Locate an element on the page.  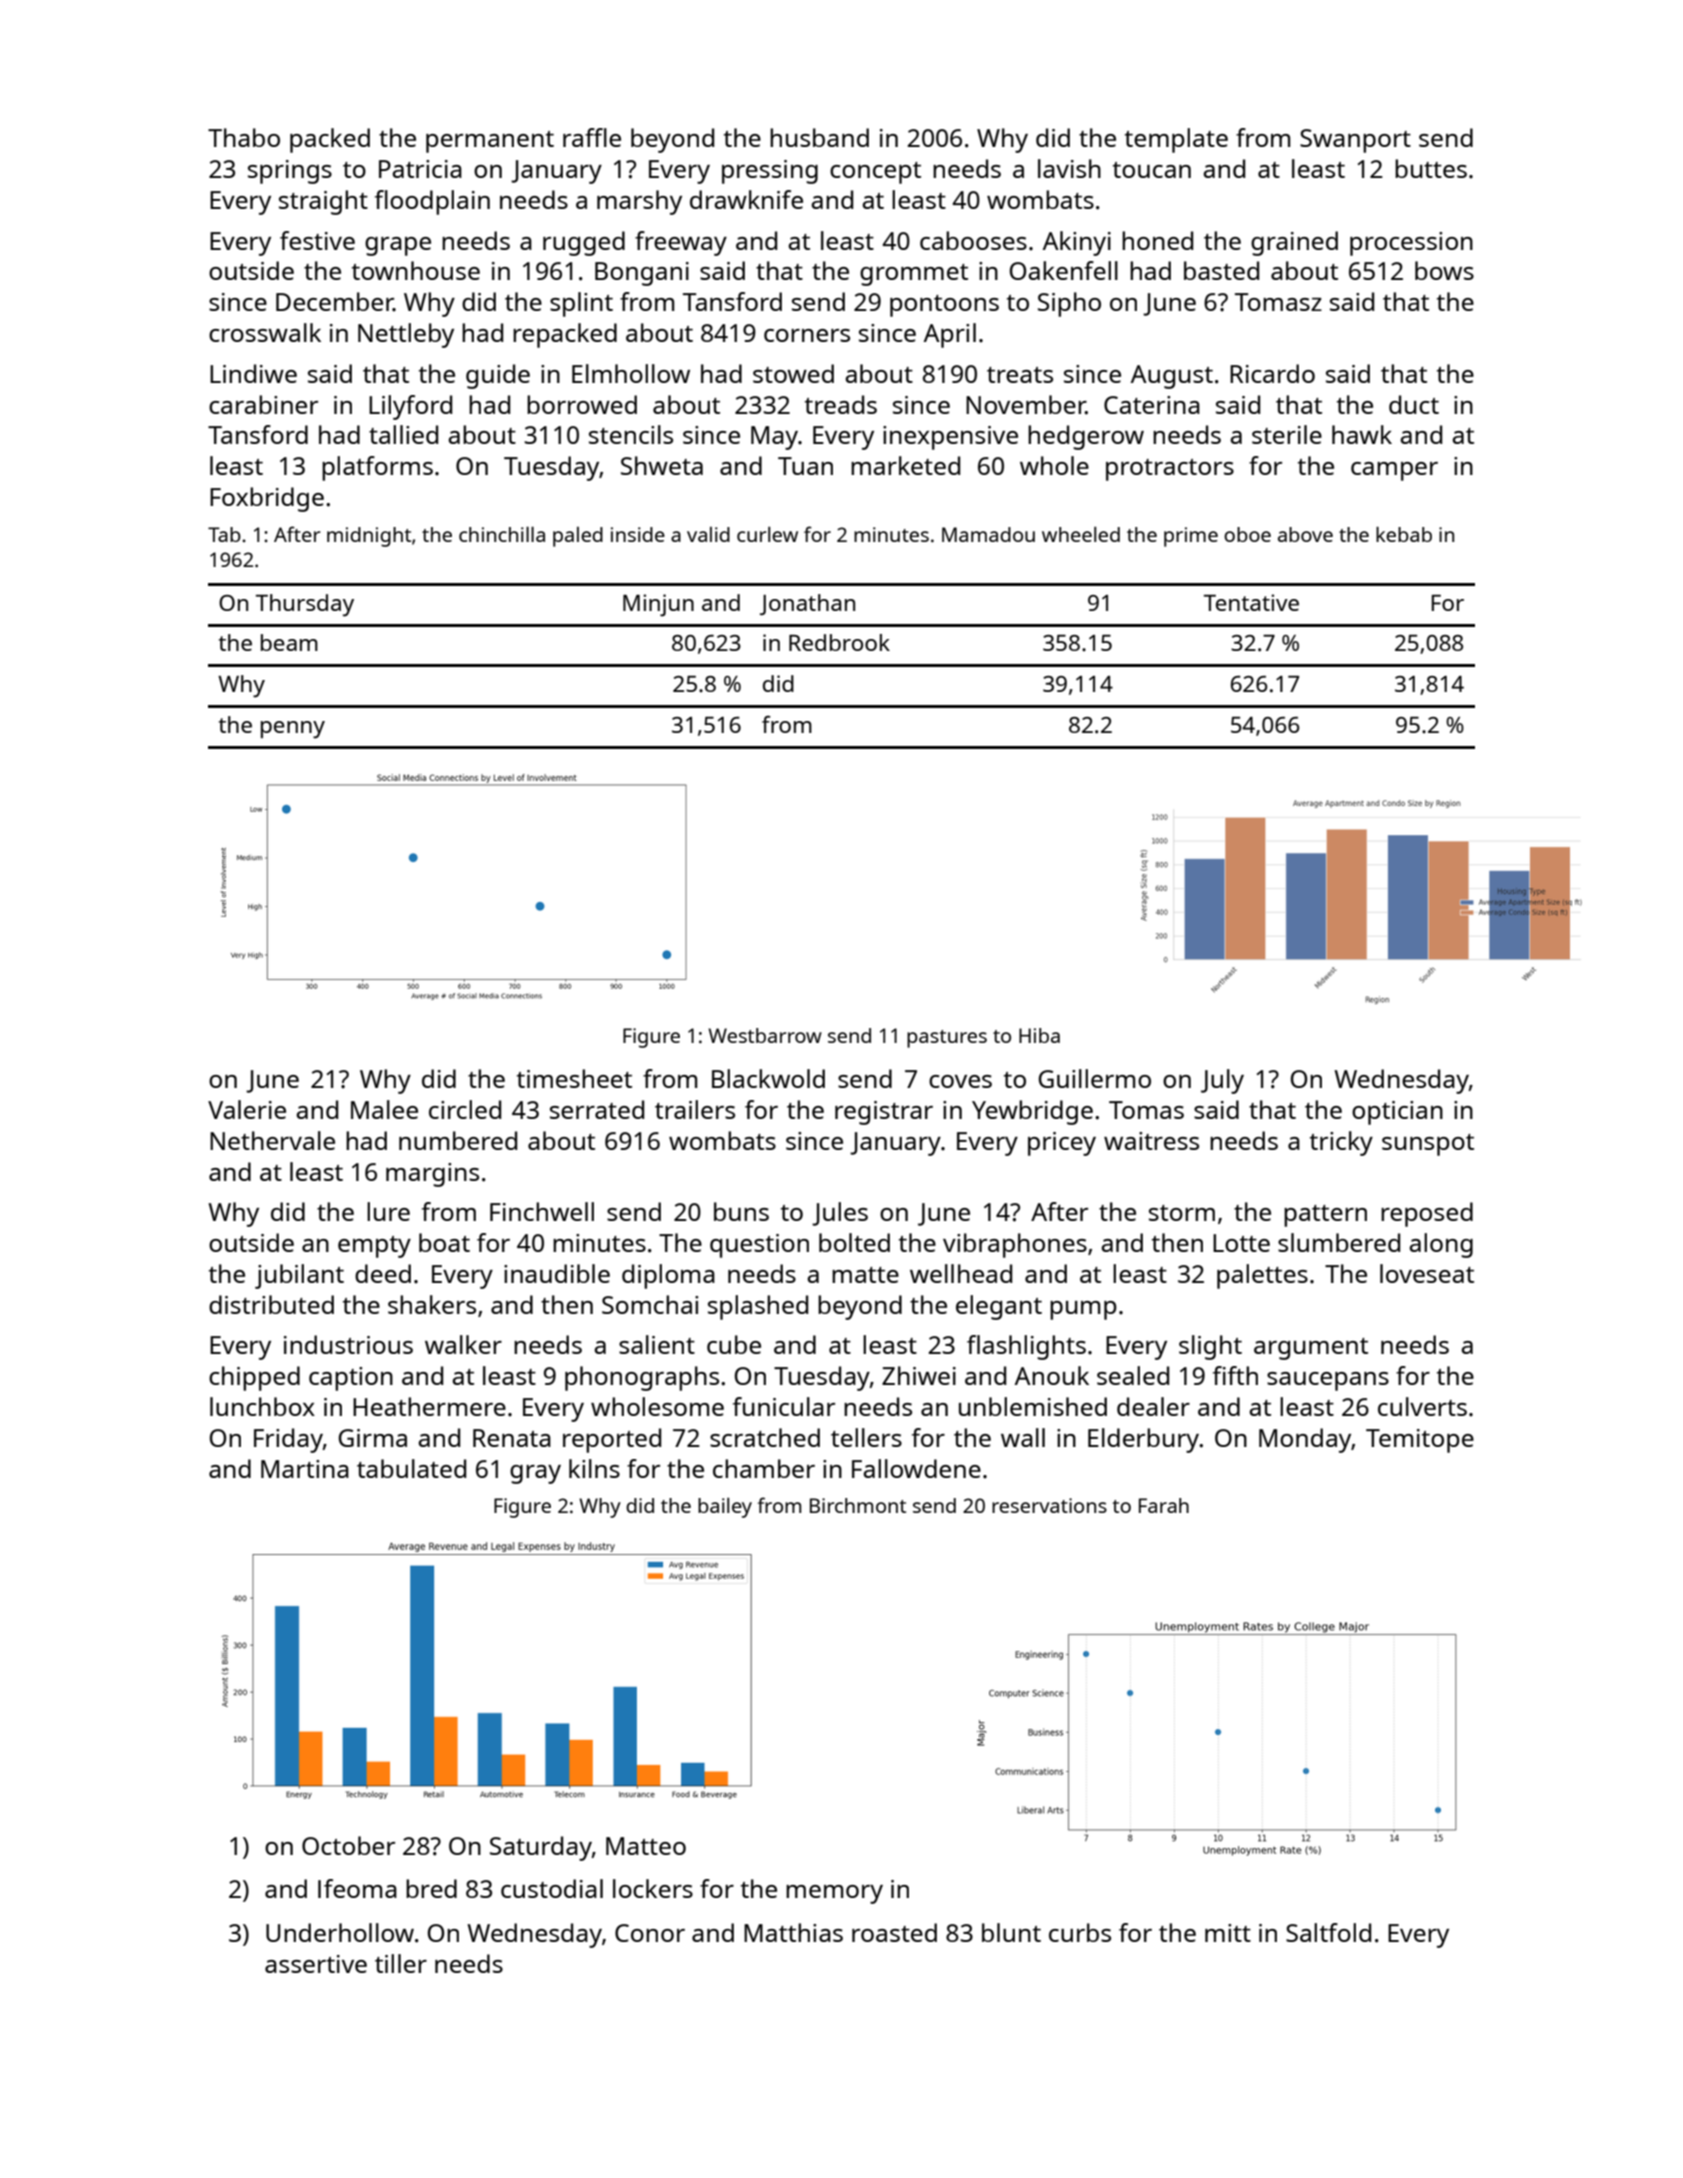
oboe is located at coordinates (1247, 534).
